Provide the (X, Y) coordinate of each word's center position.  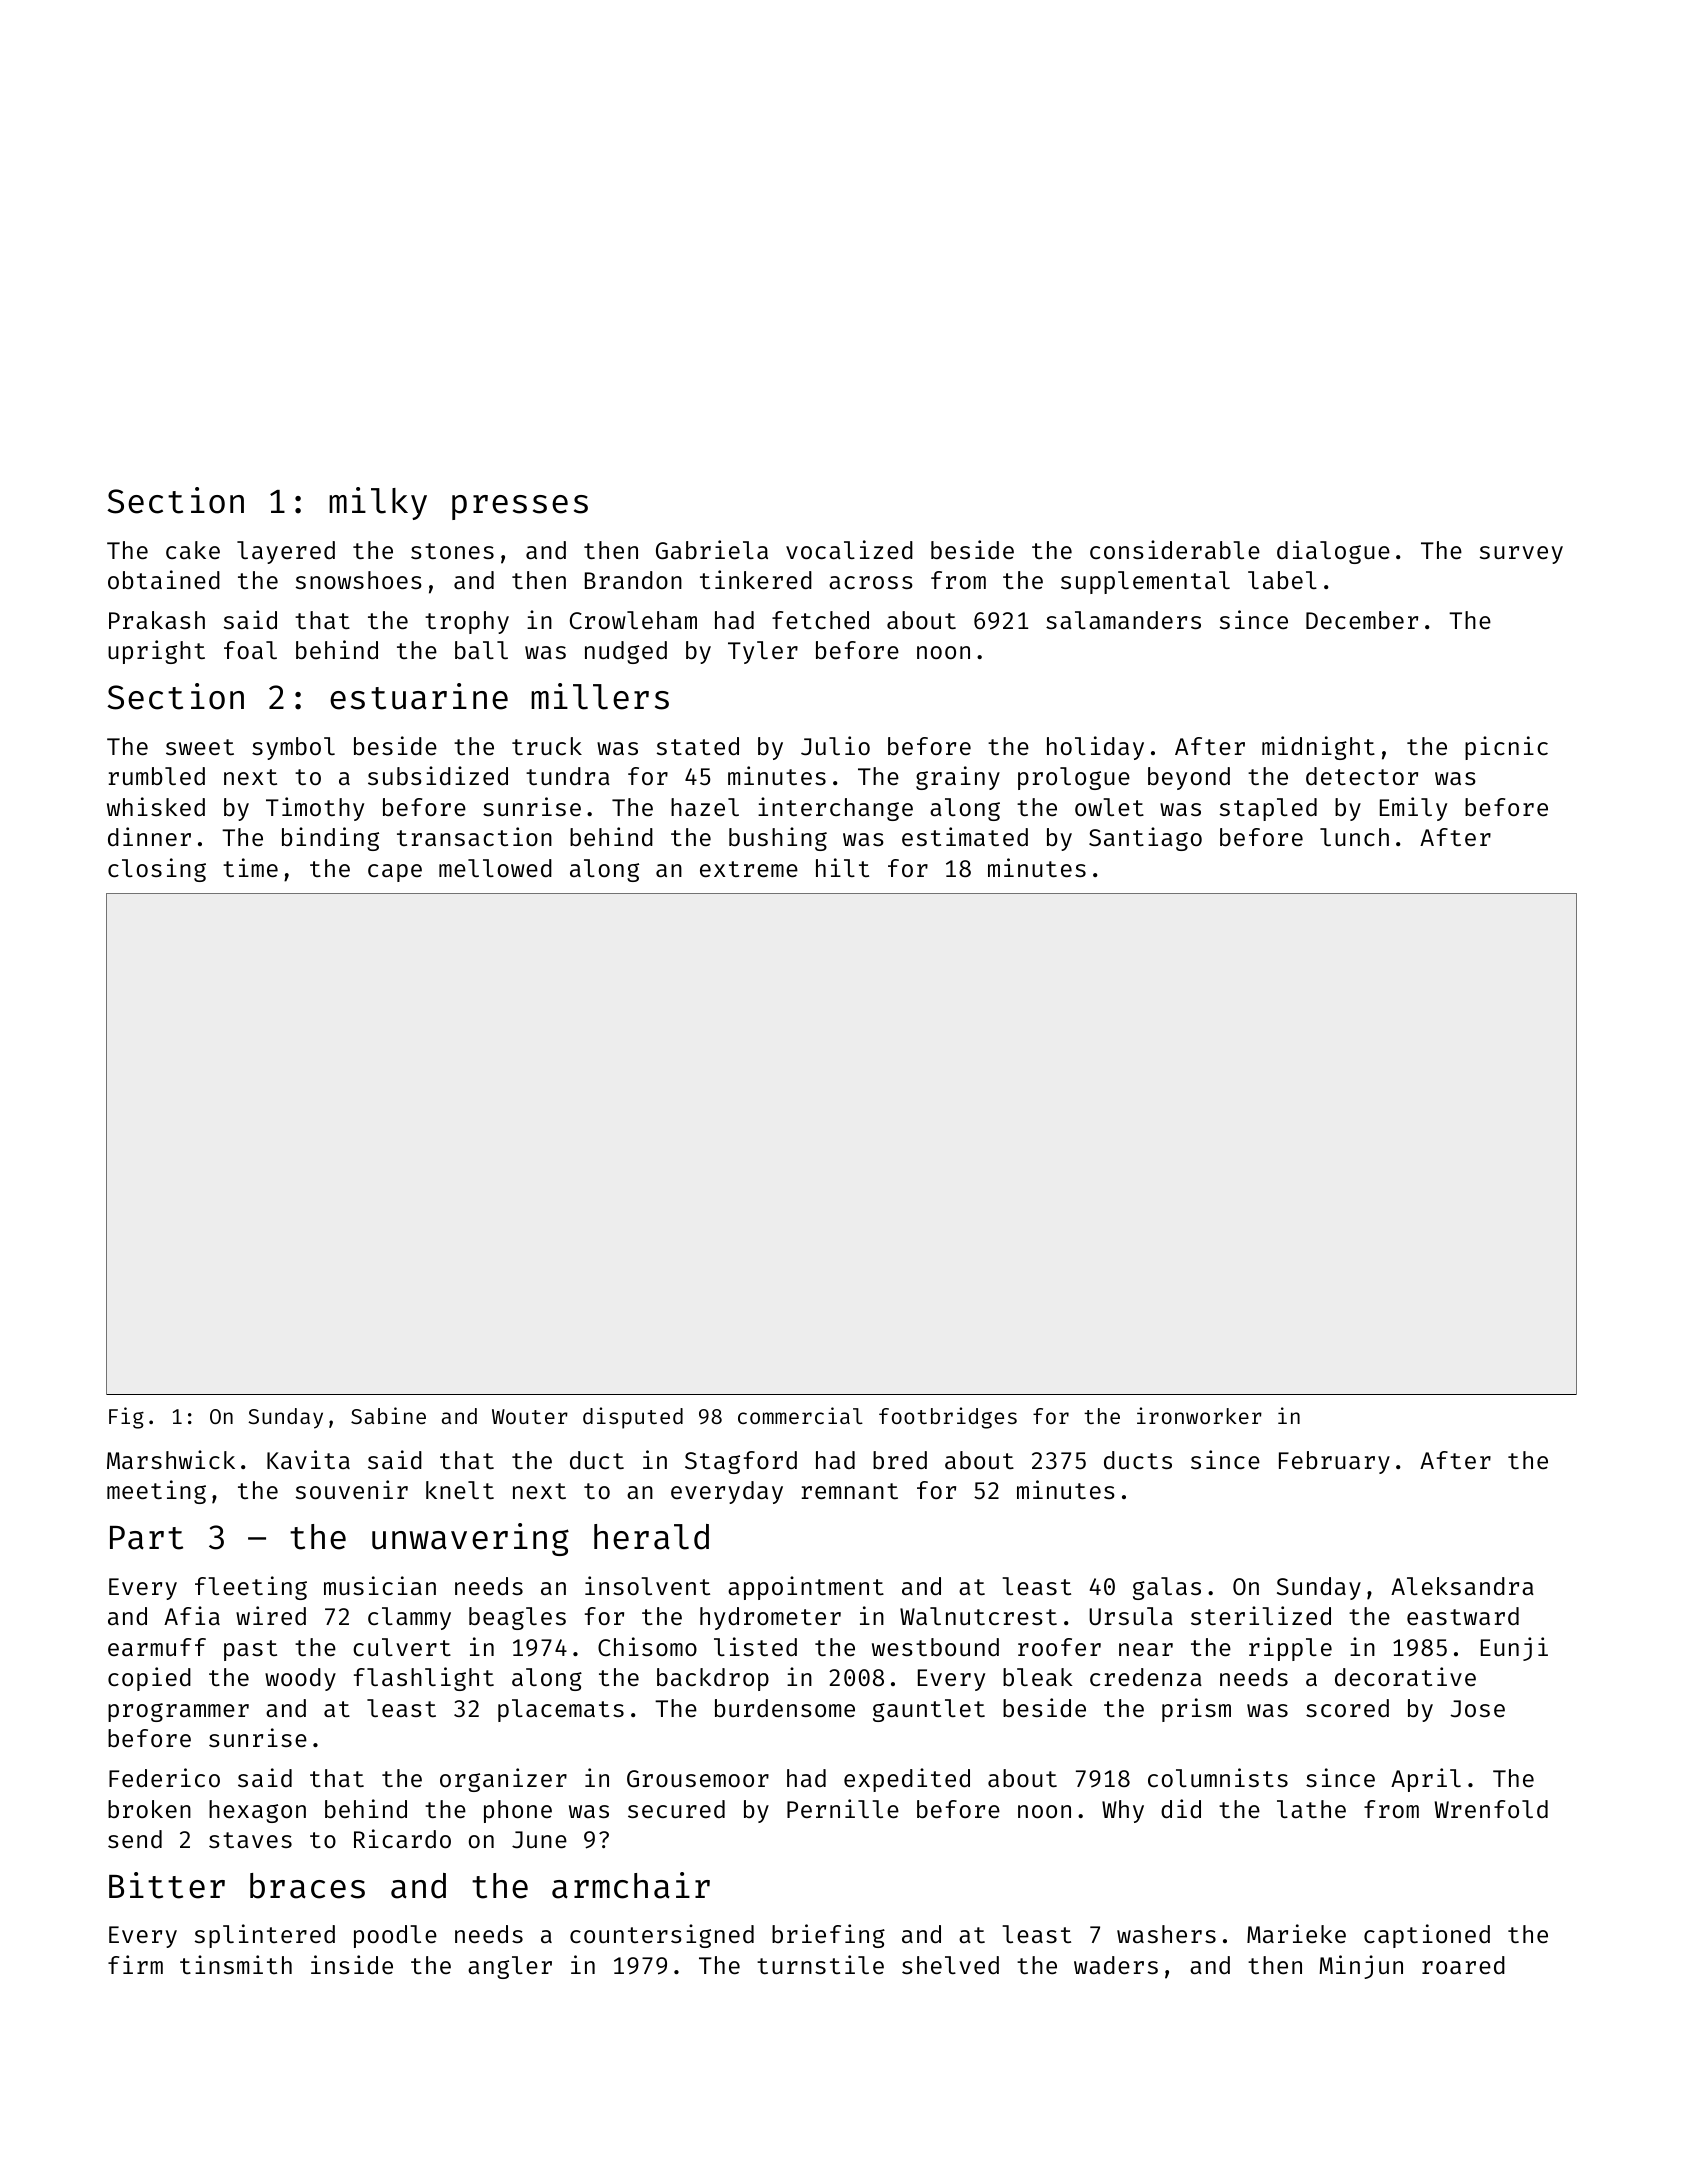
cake (193, 550)
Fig (126, 1418)
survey (1521, 555)
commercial (800, 1415)
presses (520, 507)
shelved (950, 1965)
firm (135, 1964)
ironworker (1199, 1415)
